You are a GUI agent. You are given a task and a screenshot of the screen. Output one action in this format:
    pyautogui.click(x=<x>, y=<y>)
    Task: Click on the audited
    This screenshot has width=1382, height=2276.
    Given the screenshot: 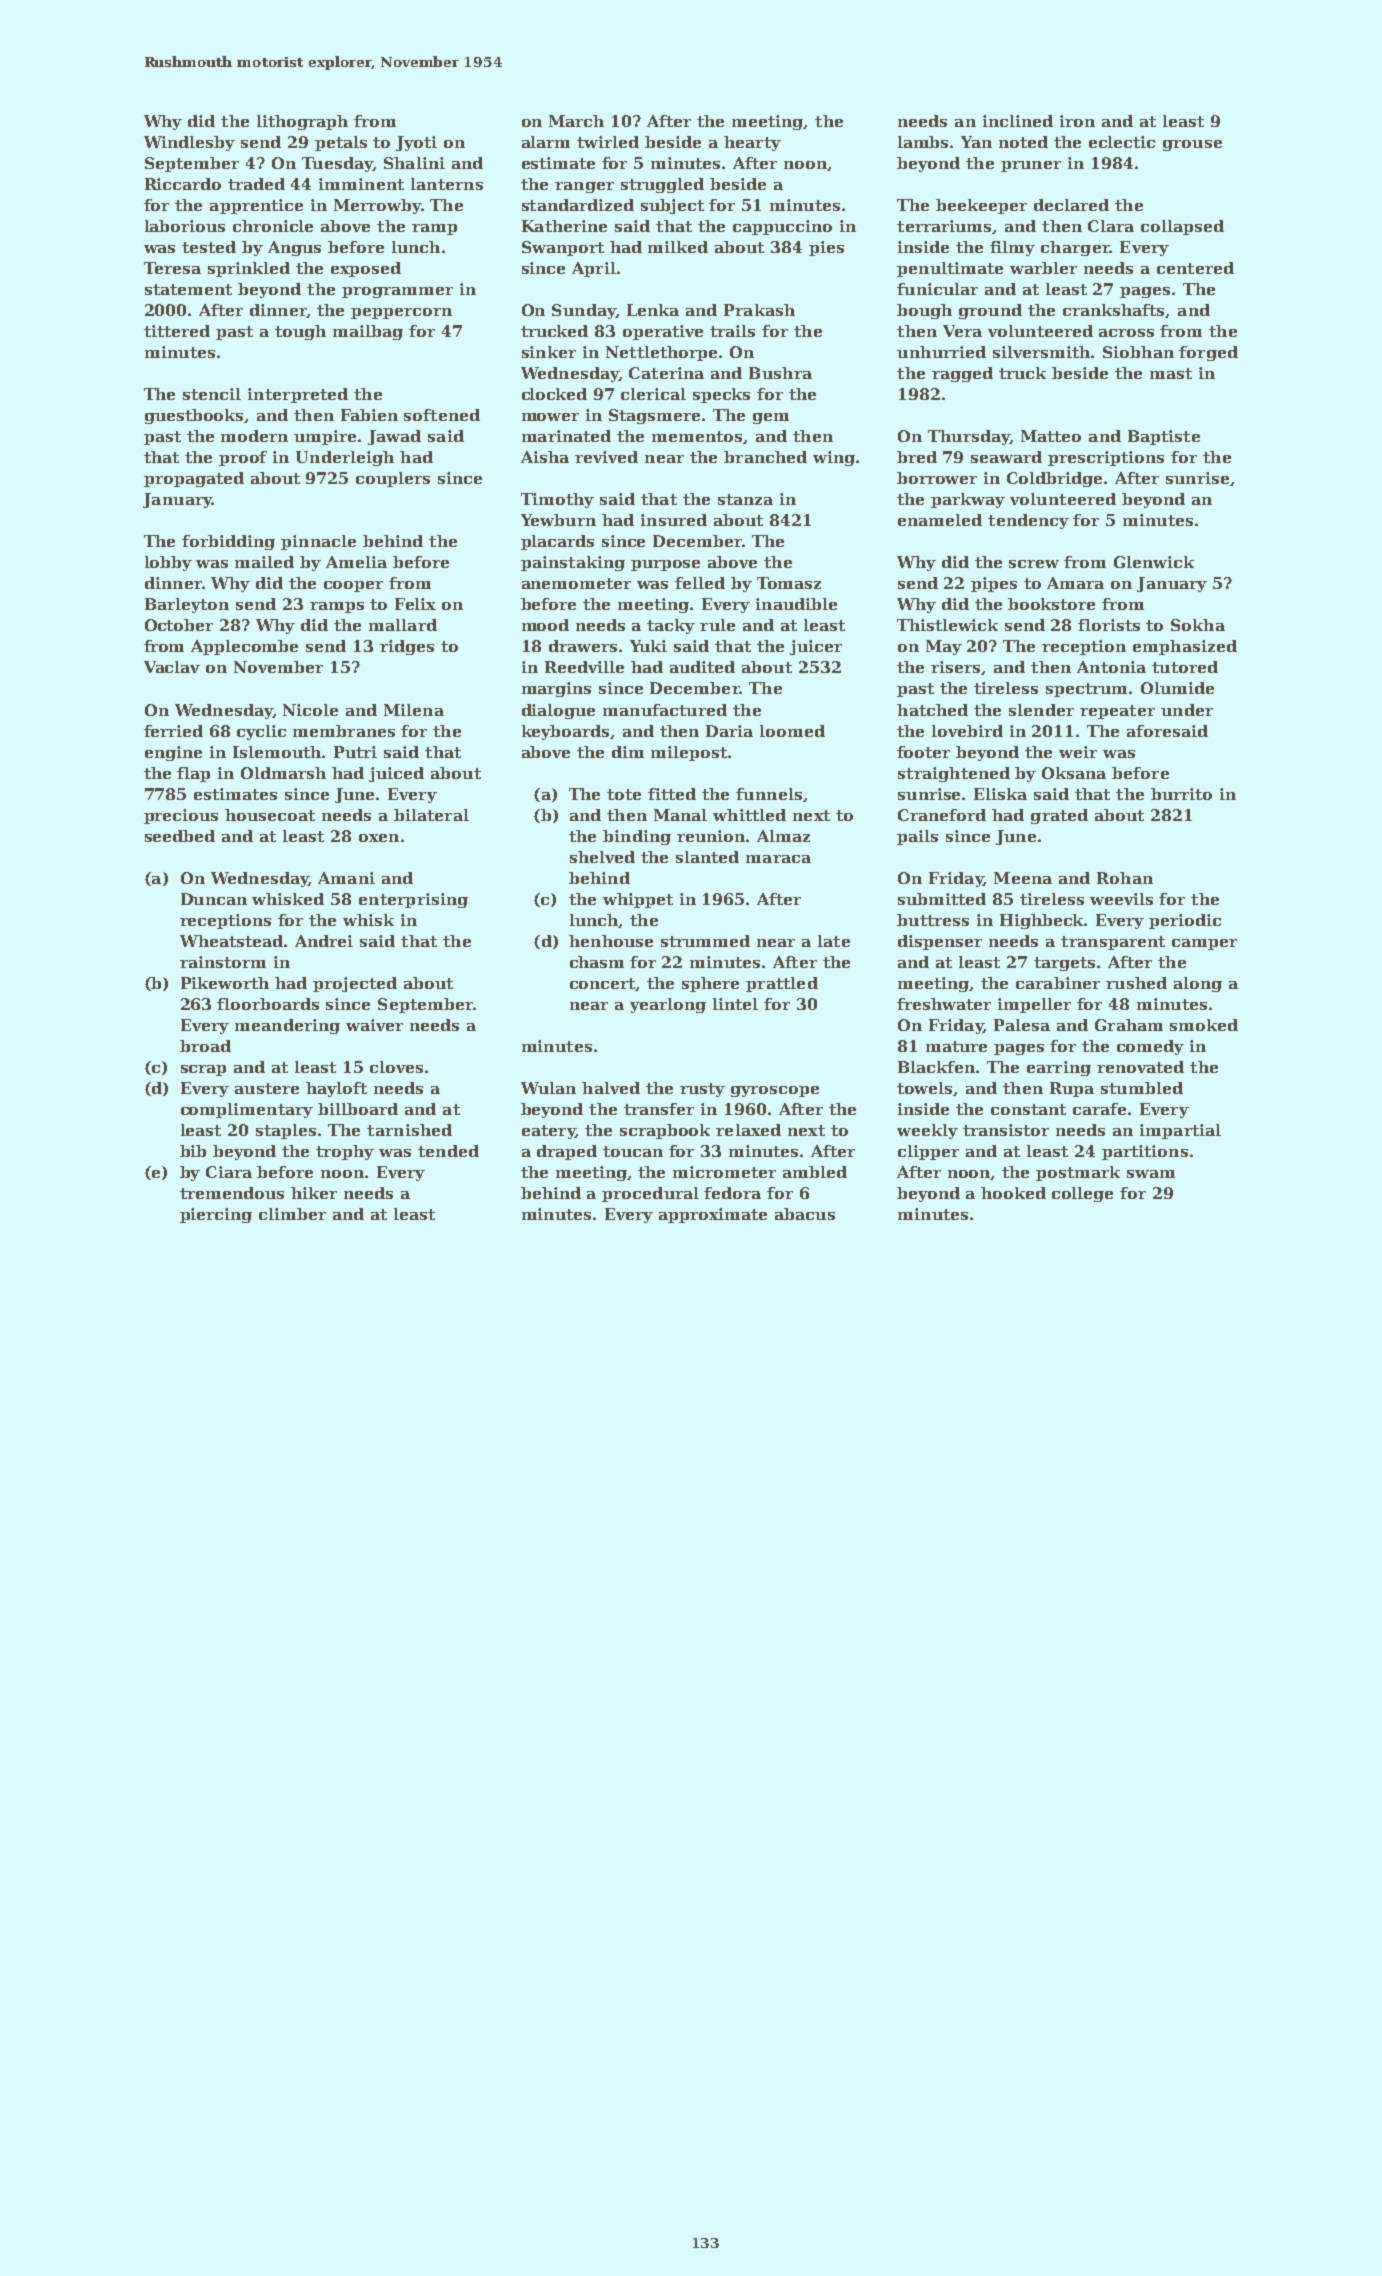 What is the action you would take?
    pyautogui.click(x=702, y=667)
